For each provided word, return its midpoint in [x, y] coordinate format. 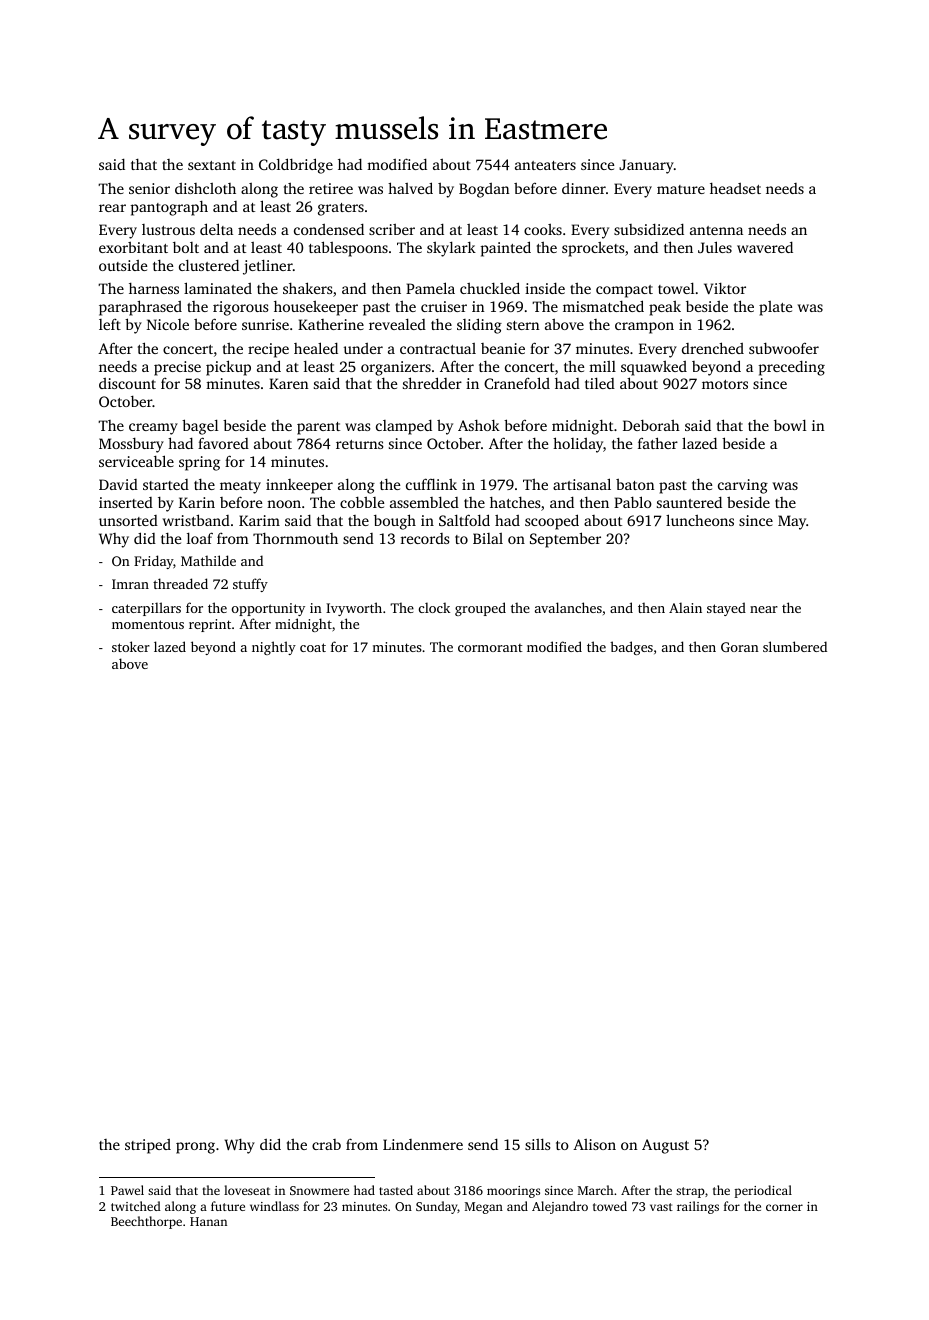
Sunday [437, 1207]
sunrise [265, 324]
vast [661, 1207]
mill [602, 366]
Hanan [208, 1221]
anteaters [545, 165]
